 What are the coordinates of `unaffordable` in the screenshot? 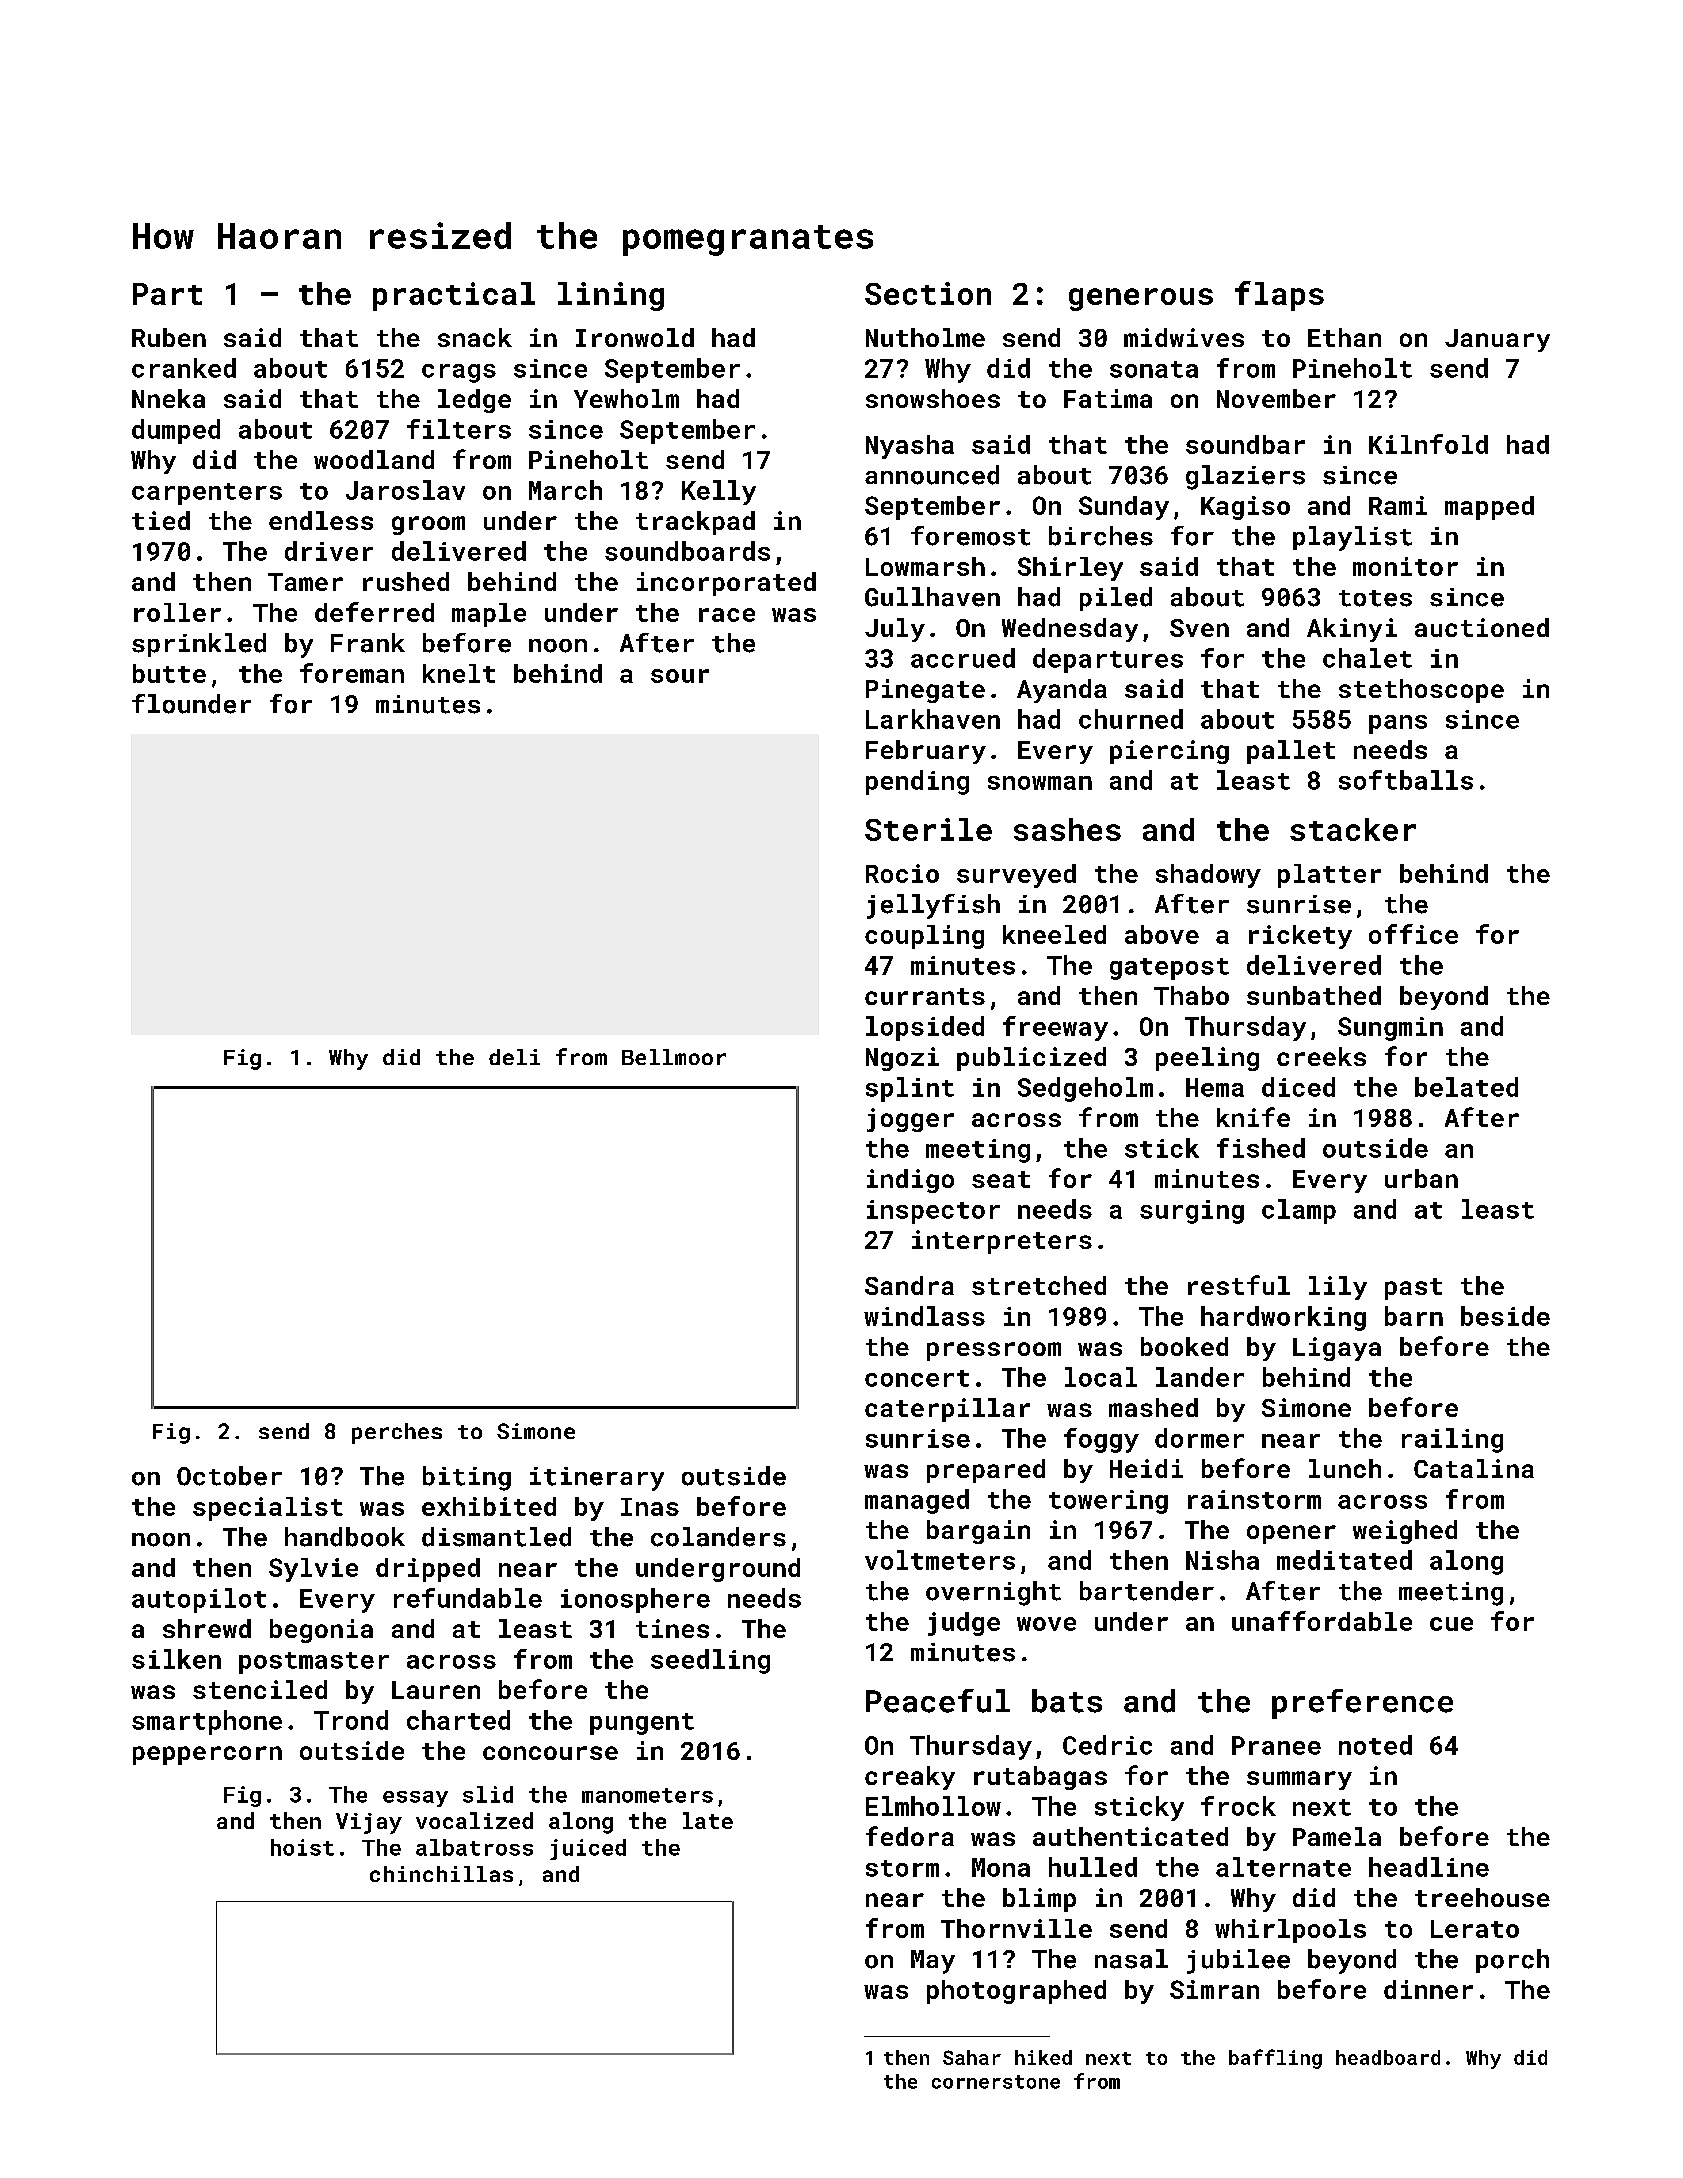 It's located at (1322, 1621).
